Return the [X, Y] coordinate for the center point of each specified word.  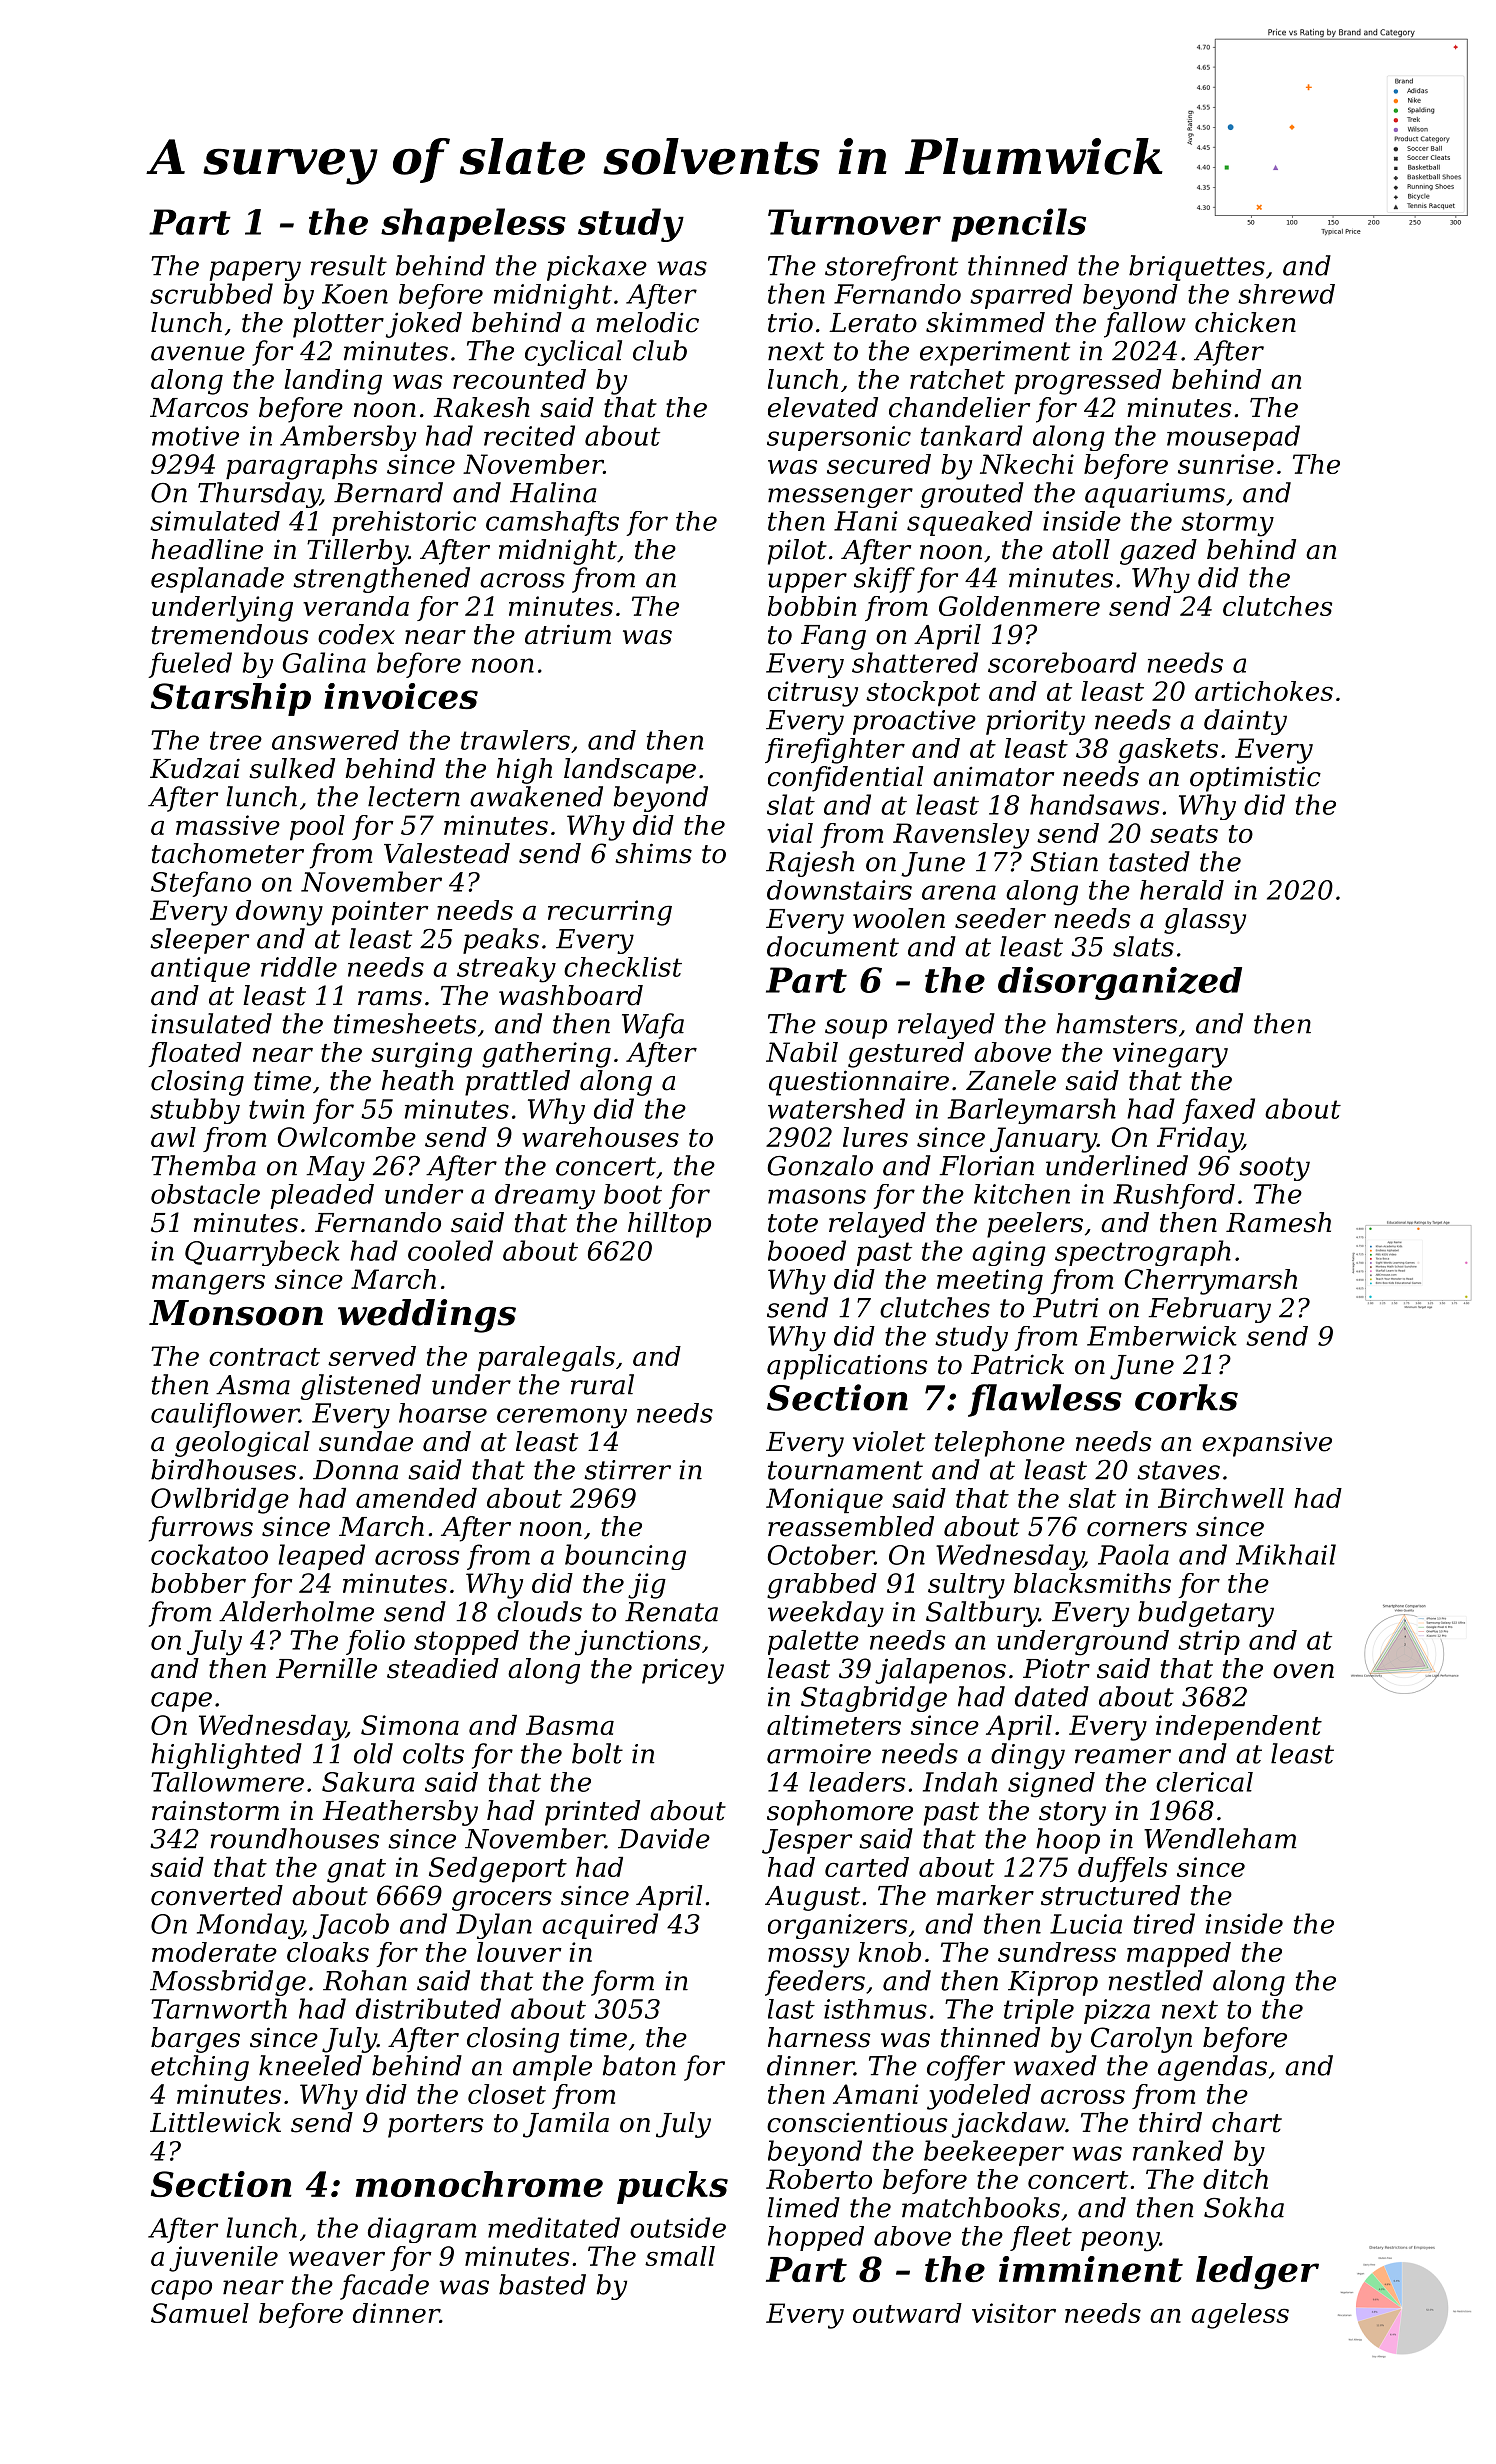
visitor [1014, 2313]
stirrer [627, 1470]
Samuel [200, 2313]
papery [255, 271]
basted [542, 2284]
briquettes [1197, 268]
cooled [450, 1250]
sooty [1274, 1169]
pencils [1018, 225]
